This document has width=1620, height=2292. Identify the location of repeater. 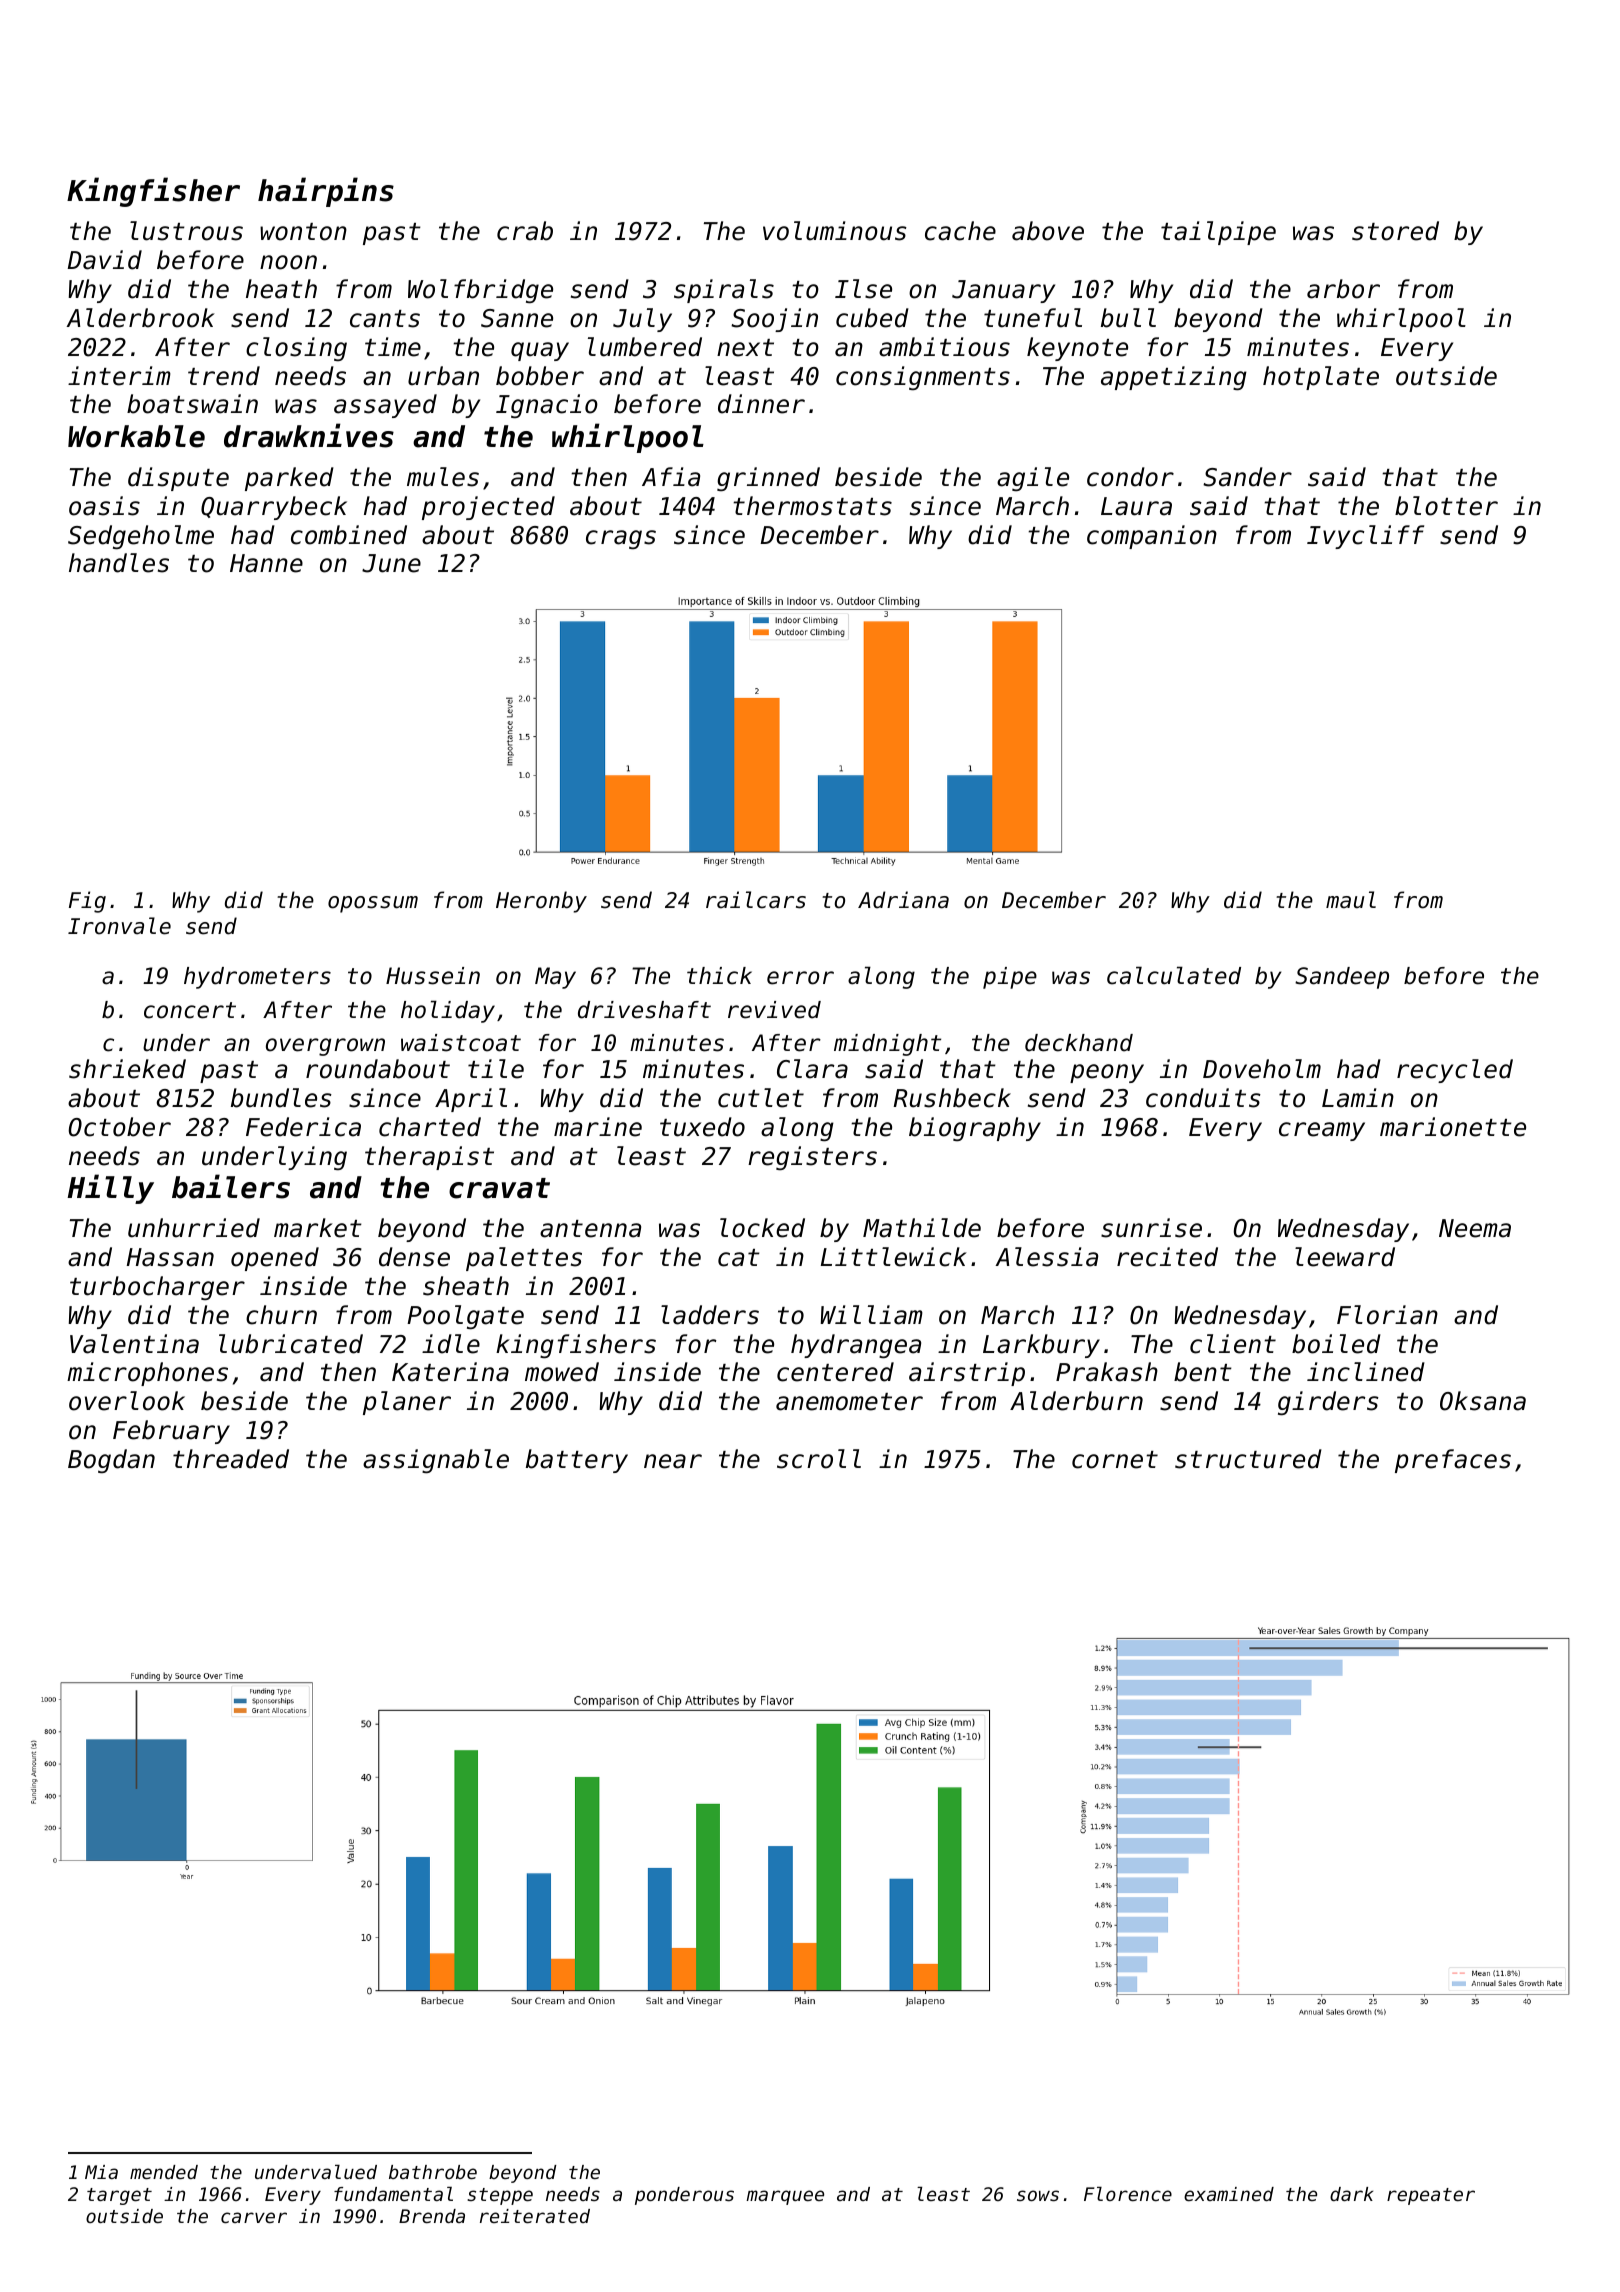
(1431, 2196).
